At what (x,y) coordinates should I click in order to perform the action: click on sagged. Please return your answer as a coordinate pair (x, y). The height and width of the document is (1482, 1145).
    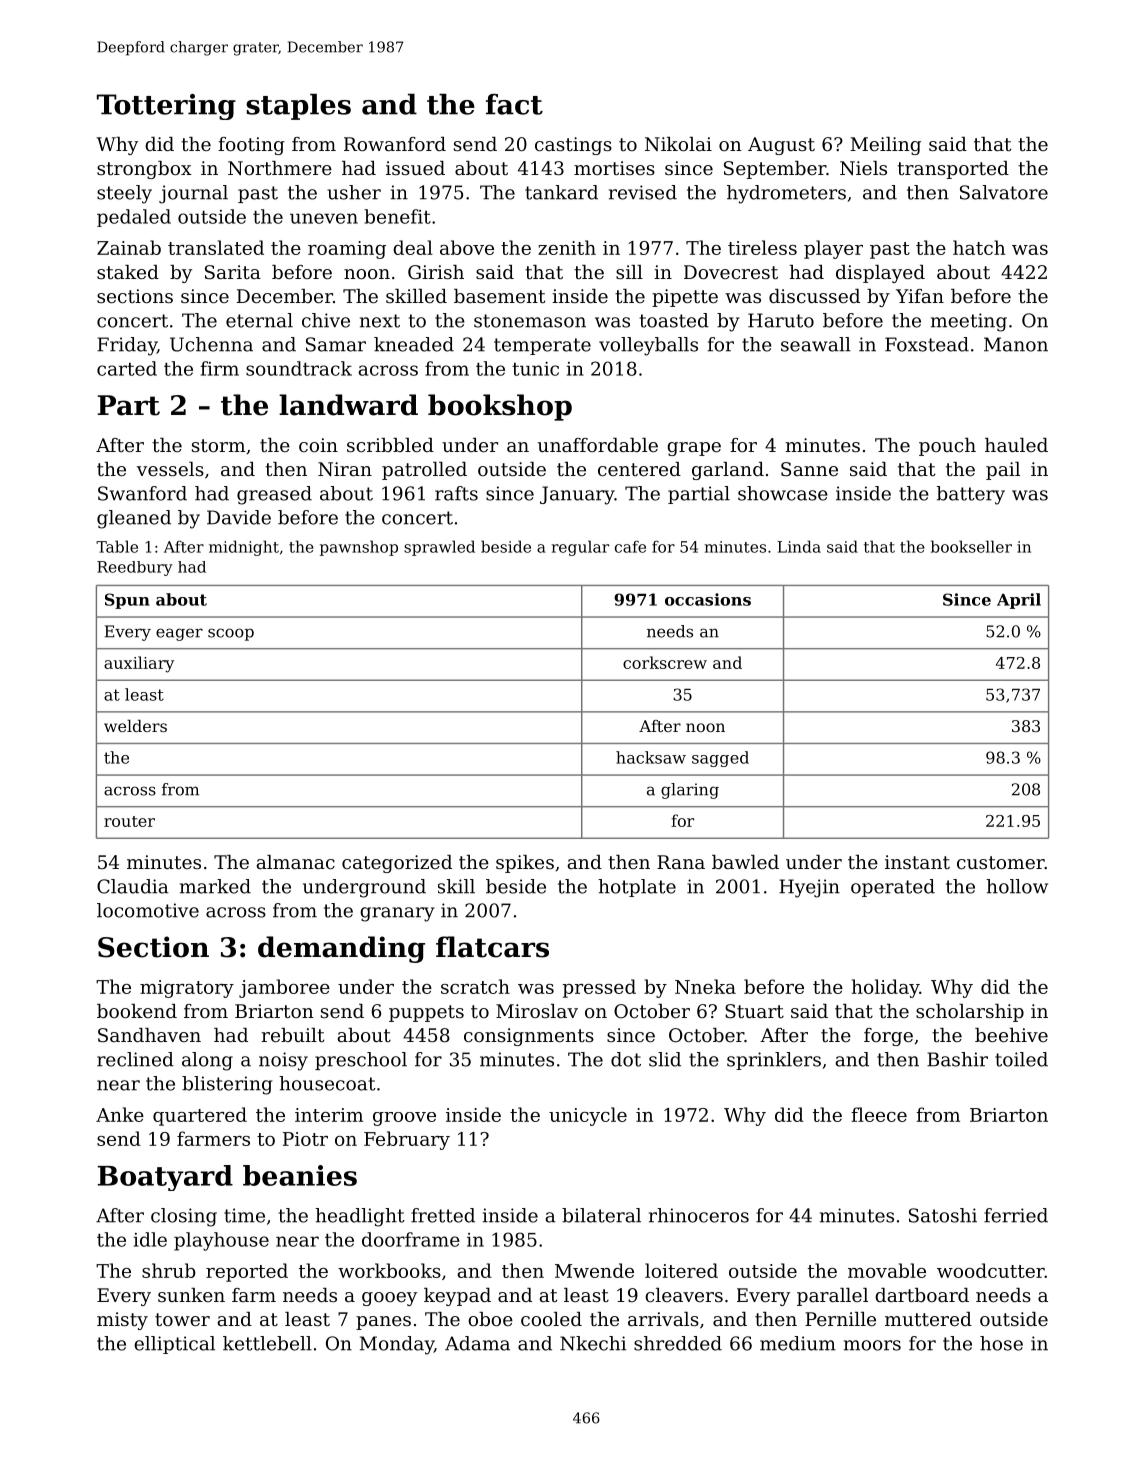
    Looking at the image, I should click on (720, 759).
